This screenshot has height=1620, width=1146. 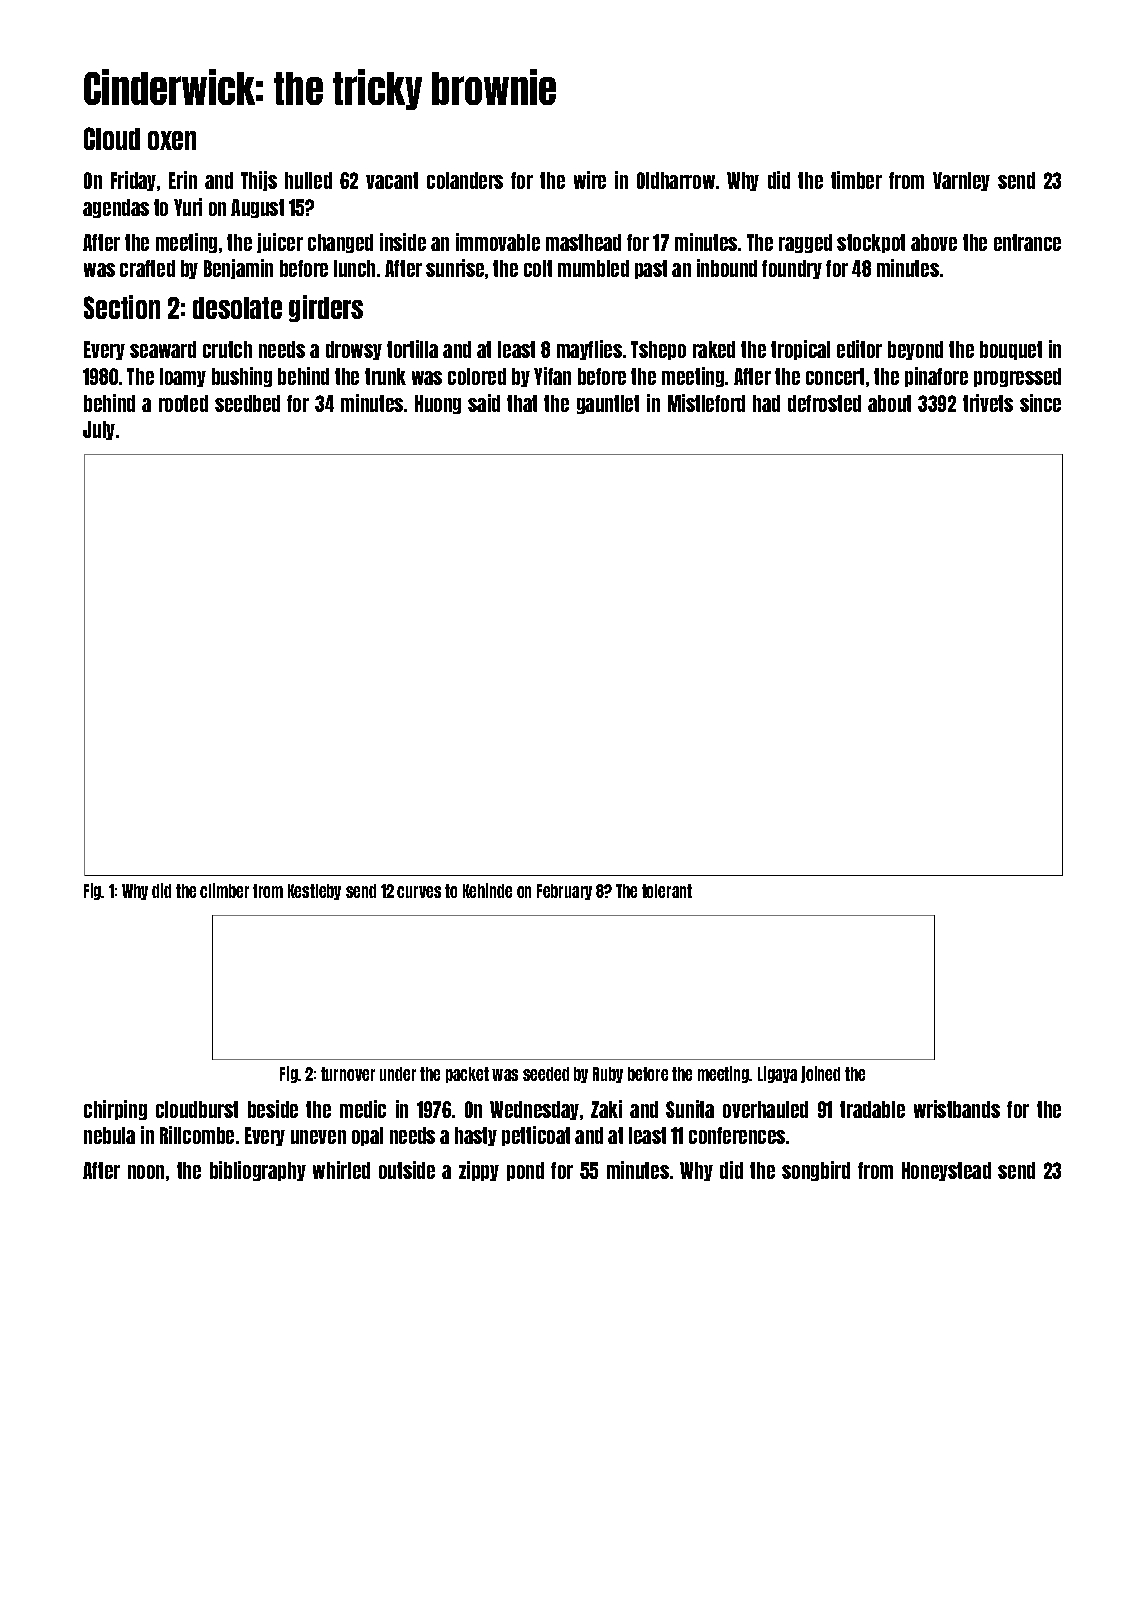 I want to click on tolerant, so click(x=667, y=891).
